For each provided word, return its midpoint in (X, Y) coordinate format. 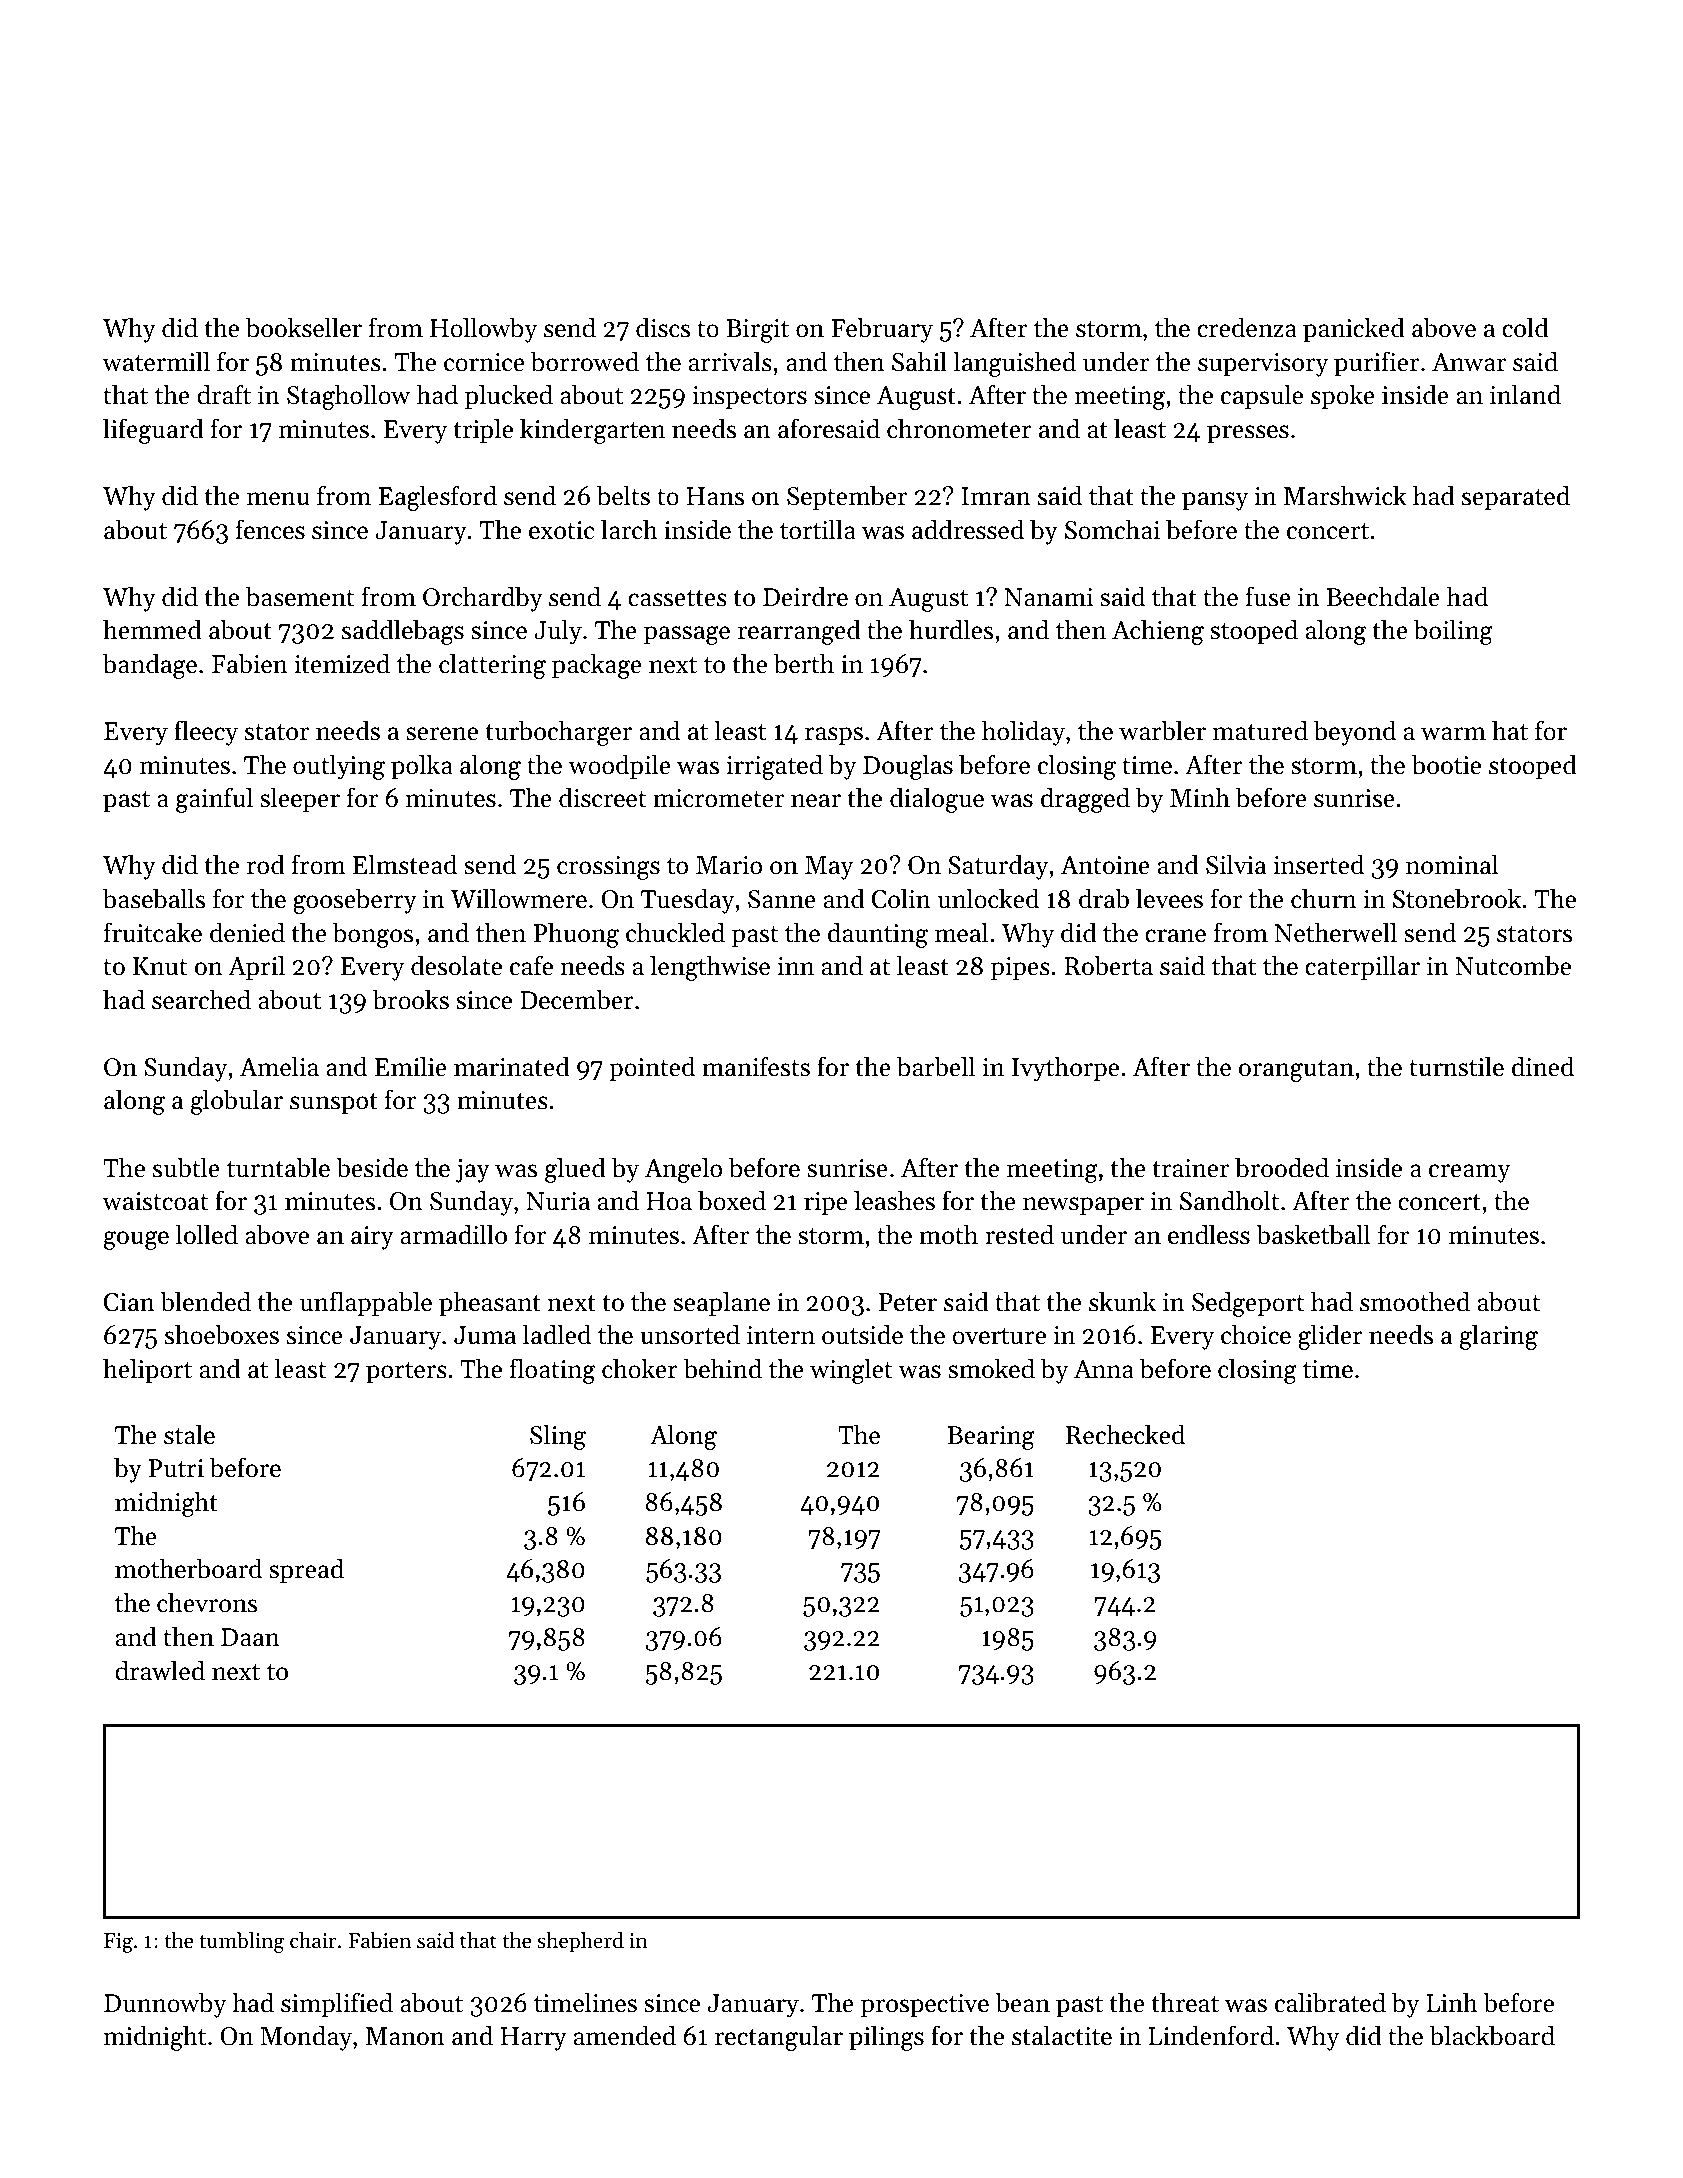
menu (278, 499)
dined (1543, 1066)
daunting (878, 935)
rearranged (799, 632)
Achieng (1158, 632)
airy (372, 1238)
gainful (214, 800)
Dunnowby (165, 2005)
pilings (886, 2038)
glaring (1499, 1337)
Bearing (991, 1438)
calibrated (1330, 2002)
